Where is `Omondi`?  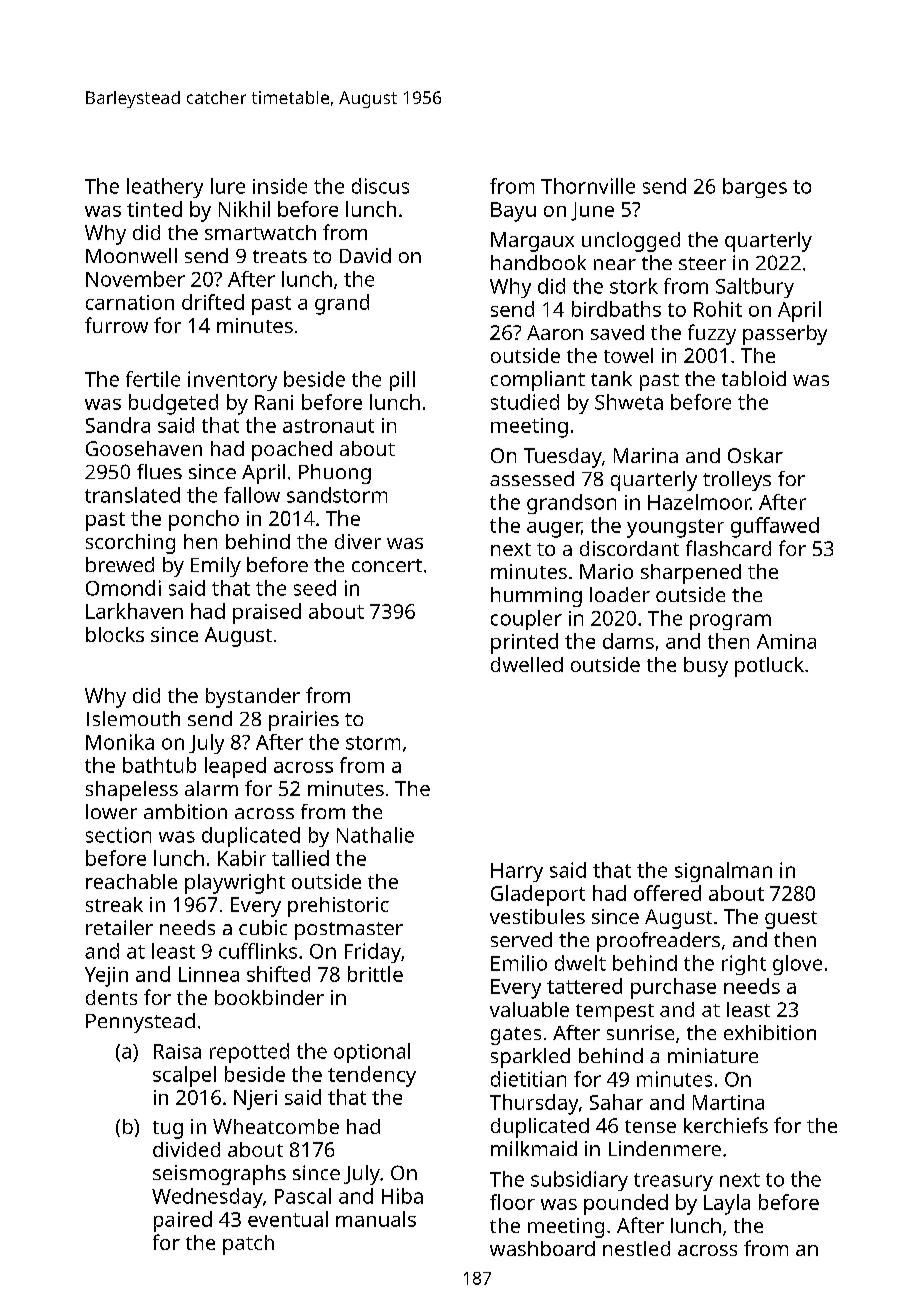 Omondi is located at coordinates (123, 588).
